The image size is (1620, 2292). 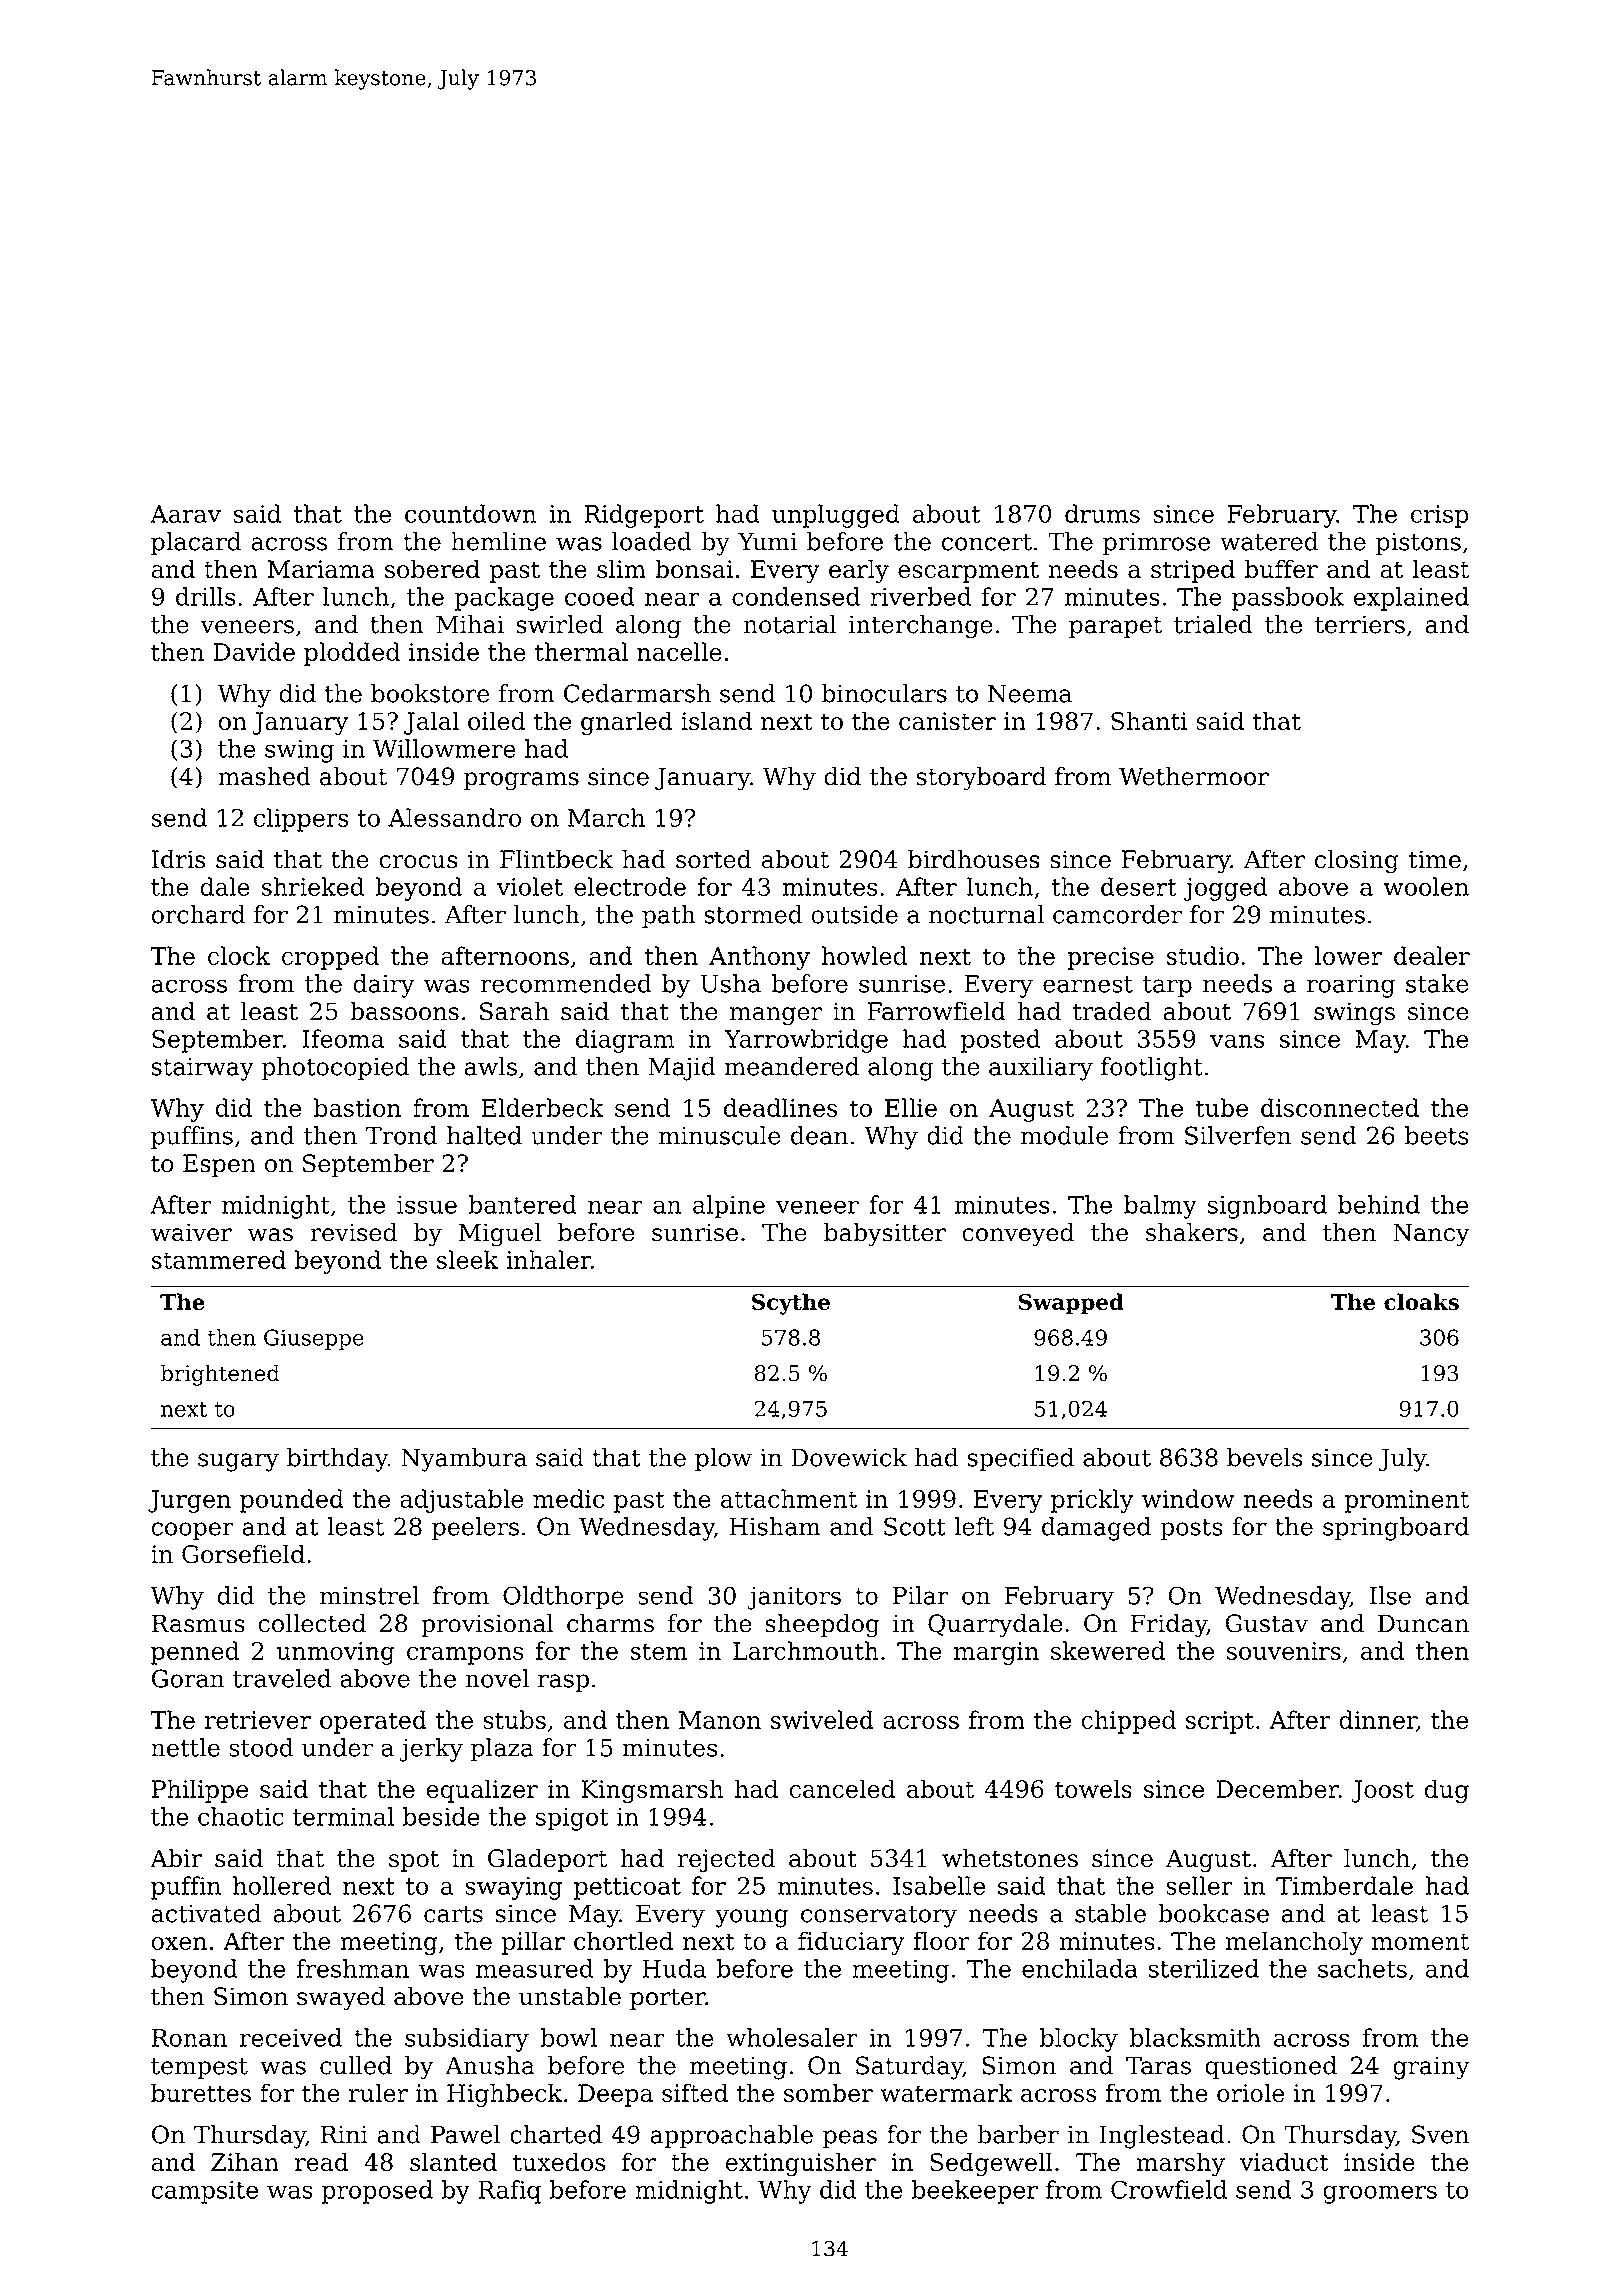 I want to click on explained, so click(x=1411, y=599).
